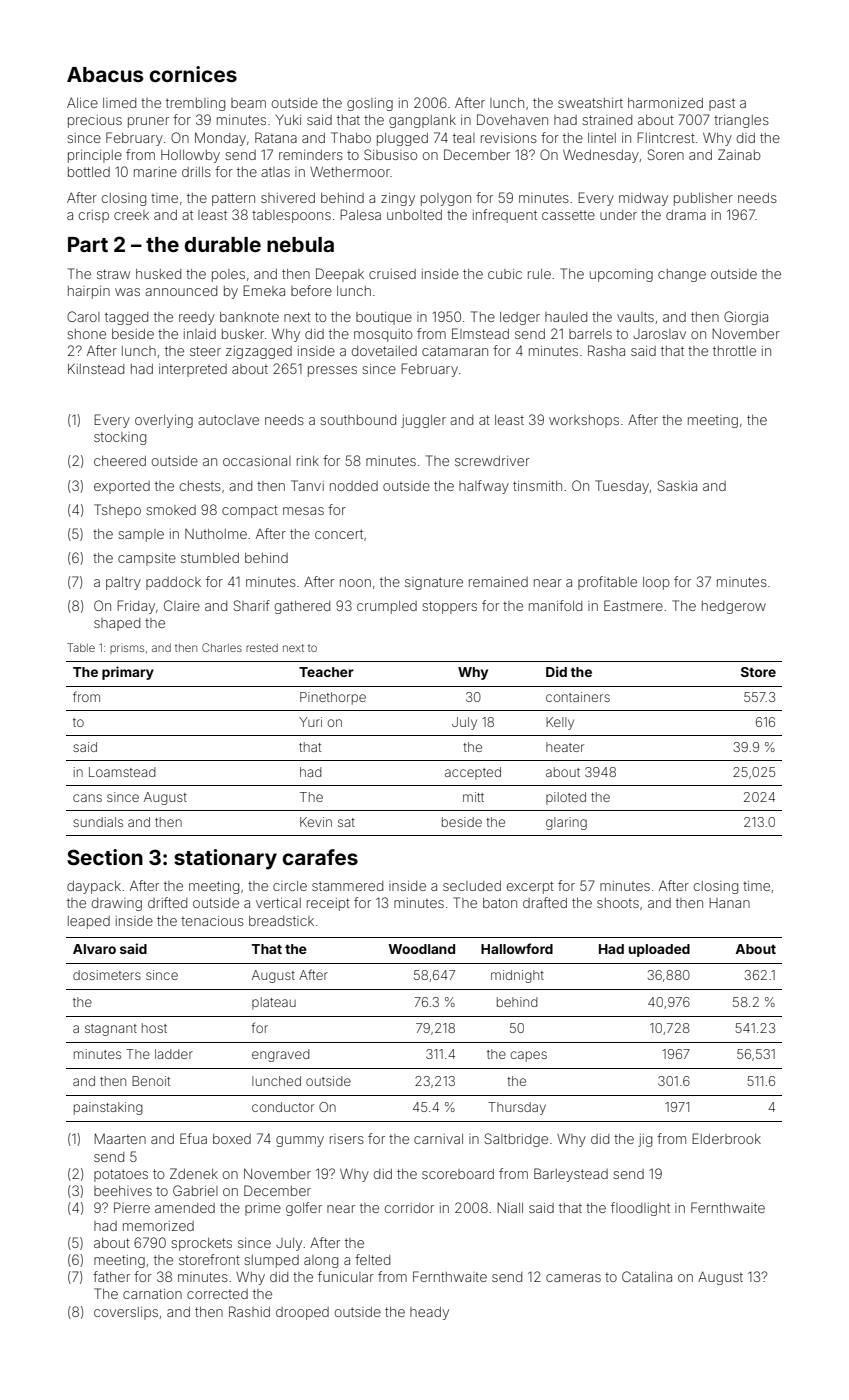 The width and height of the document is (849, 1400). What do you see at coordinates (96, 368) in the document?
I see `Kilnstead` at bounding box center [96, 368].
